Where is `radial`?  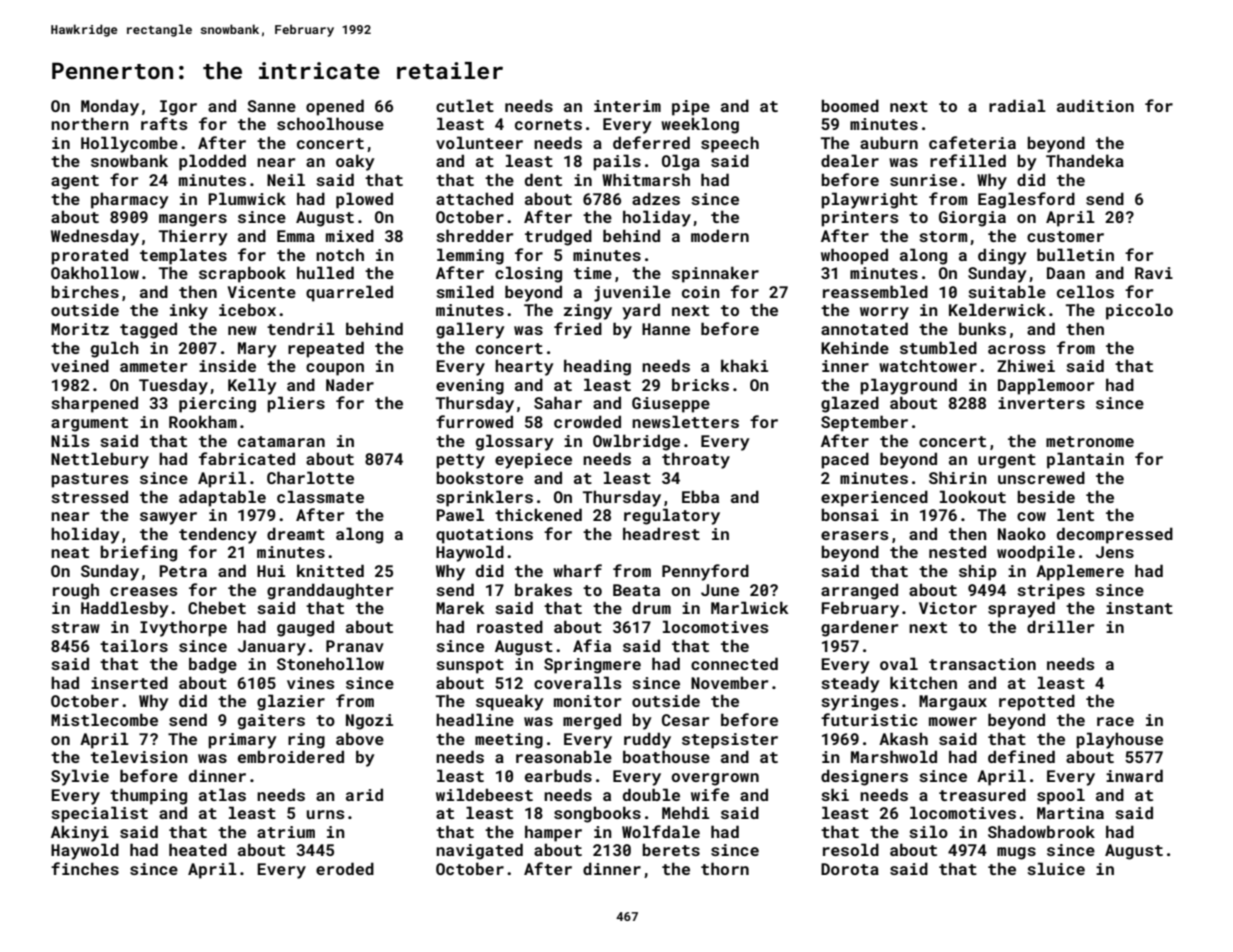
radial is located at coordinates (1017, 105).
